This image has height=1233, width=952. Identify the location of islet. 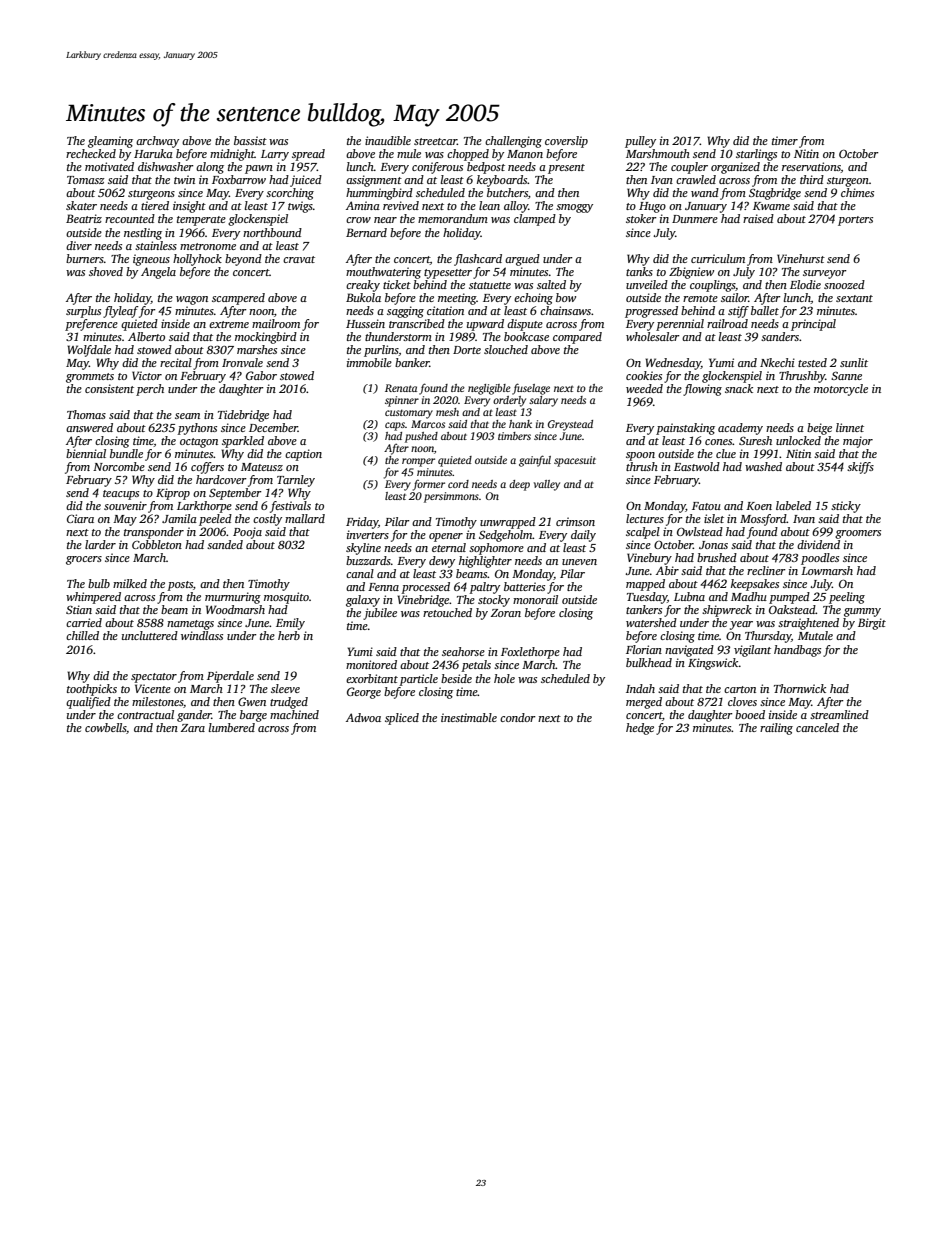
(714, 518).
